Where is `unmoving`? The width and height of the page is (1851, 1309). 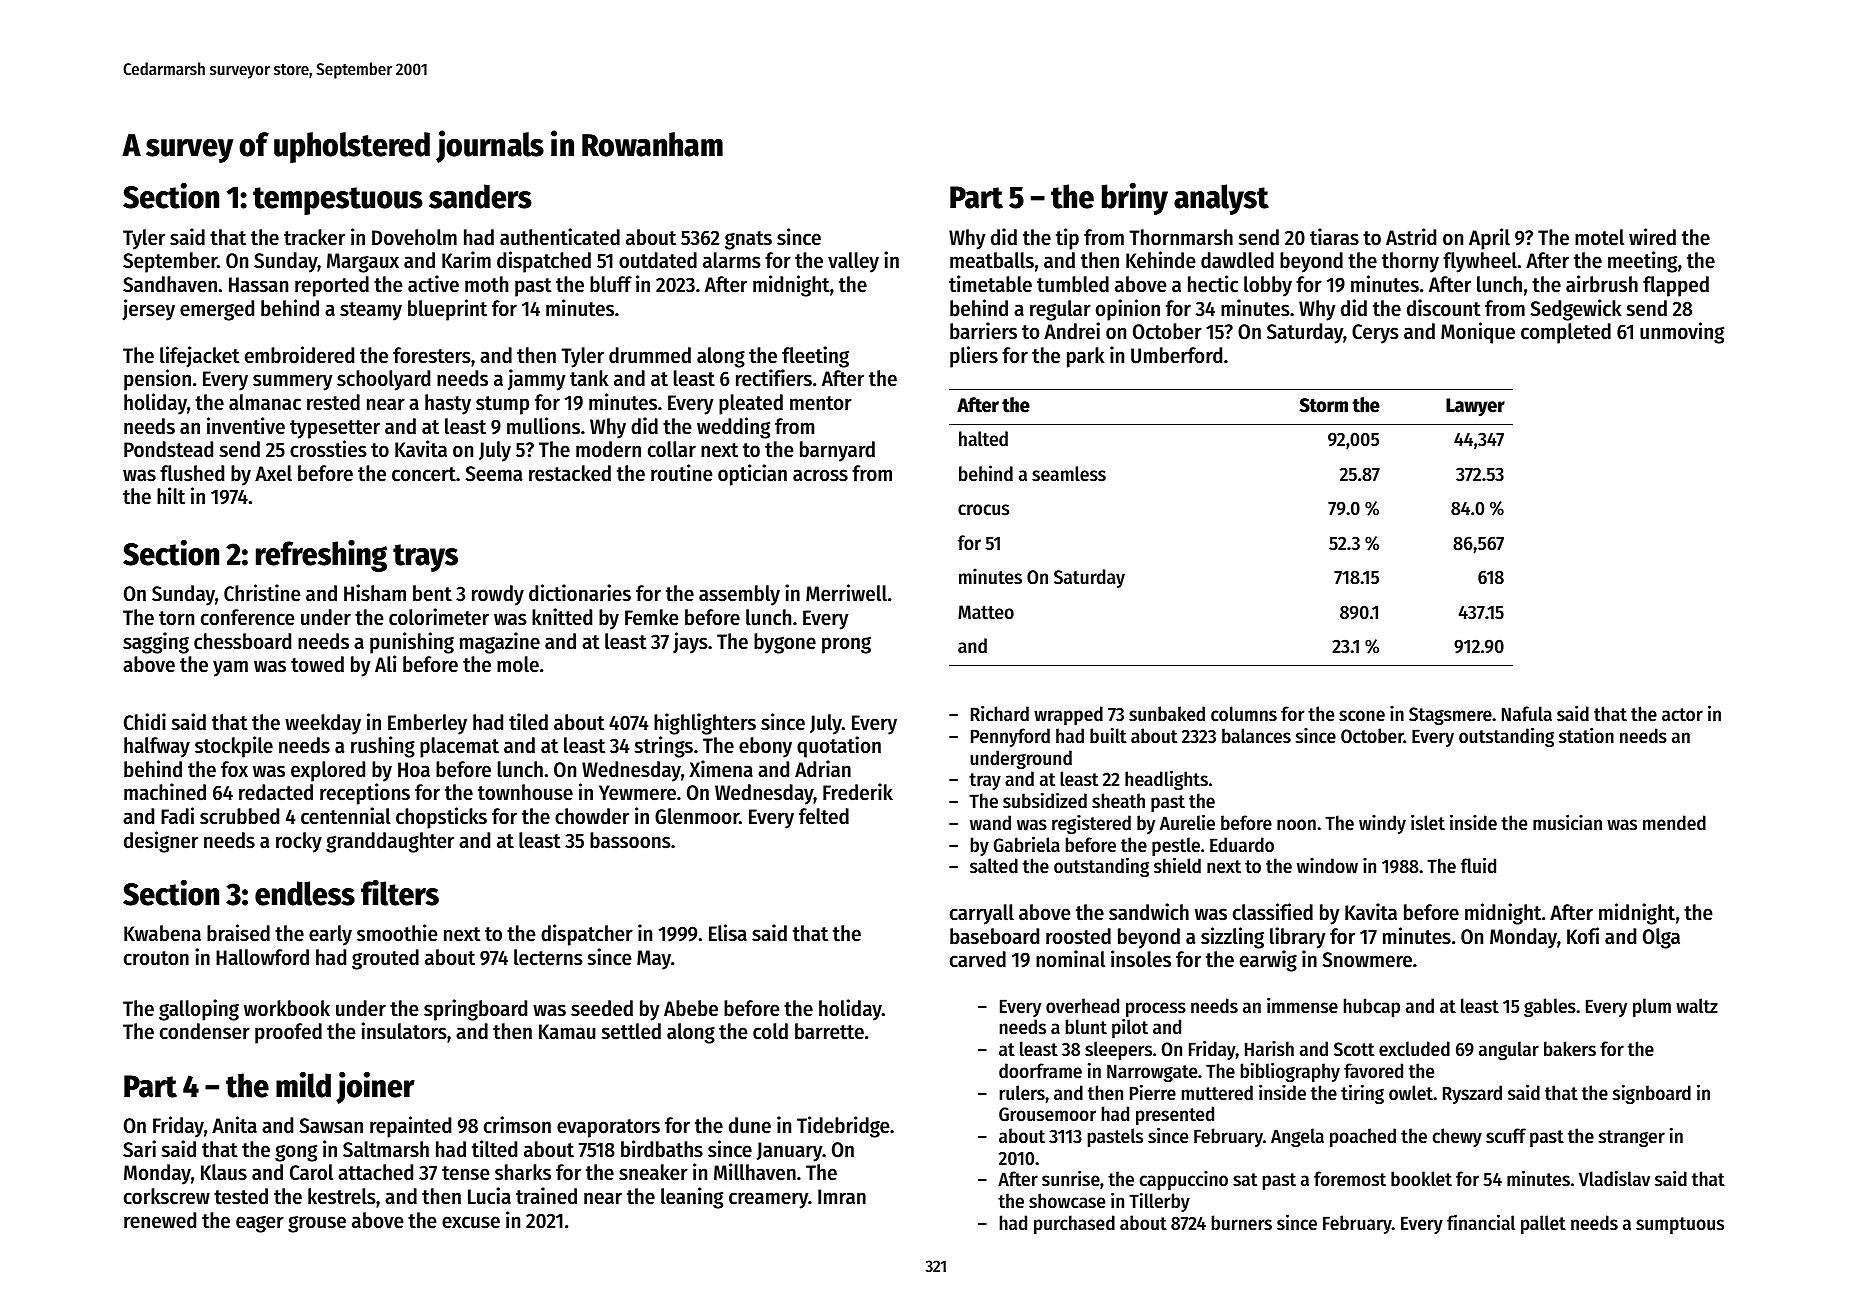 unmoving is located at coordinates (1682, 333).
